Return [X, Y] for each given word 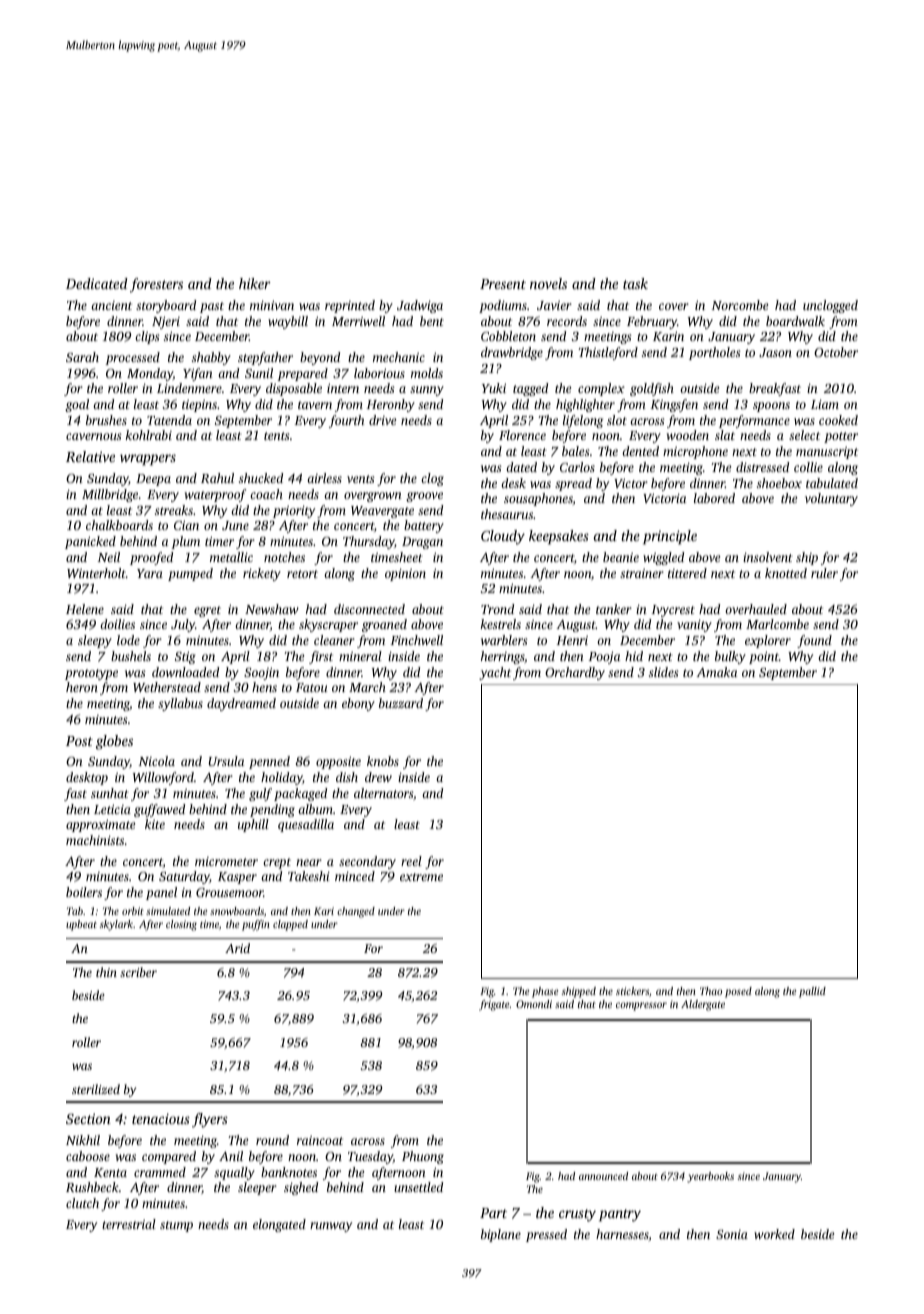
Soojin [261, 673]
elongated [279, 1225]
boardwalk [795, 321]
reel [411, 861]
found [814, 641]
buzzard [401, 703]
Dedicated [97, 283]
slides [664, 672]
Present [503, 284]
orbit [133, 911]
